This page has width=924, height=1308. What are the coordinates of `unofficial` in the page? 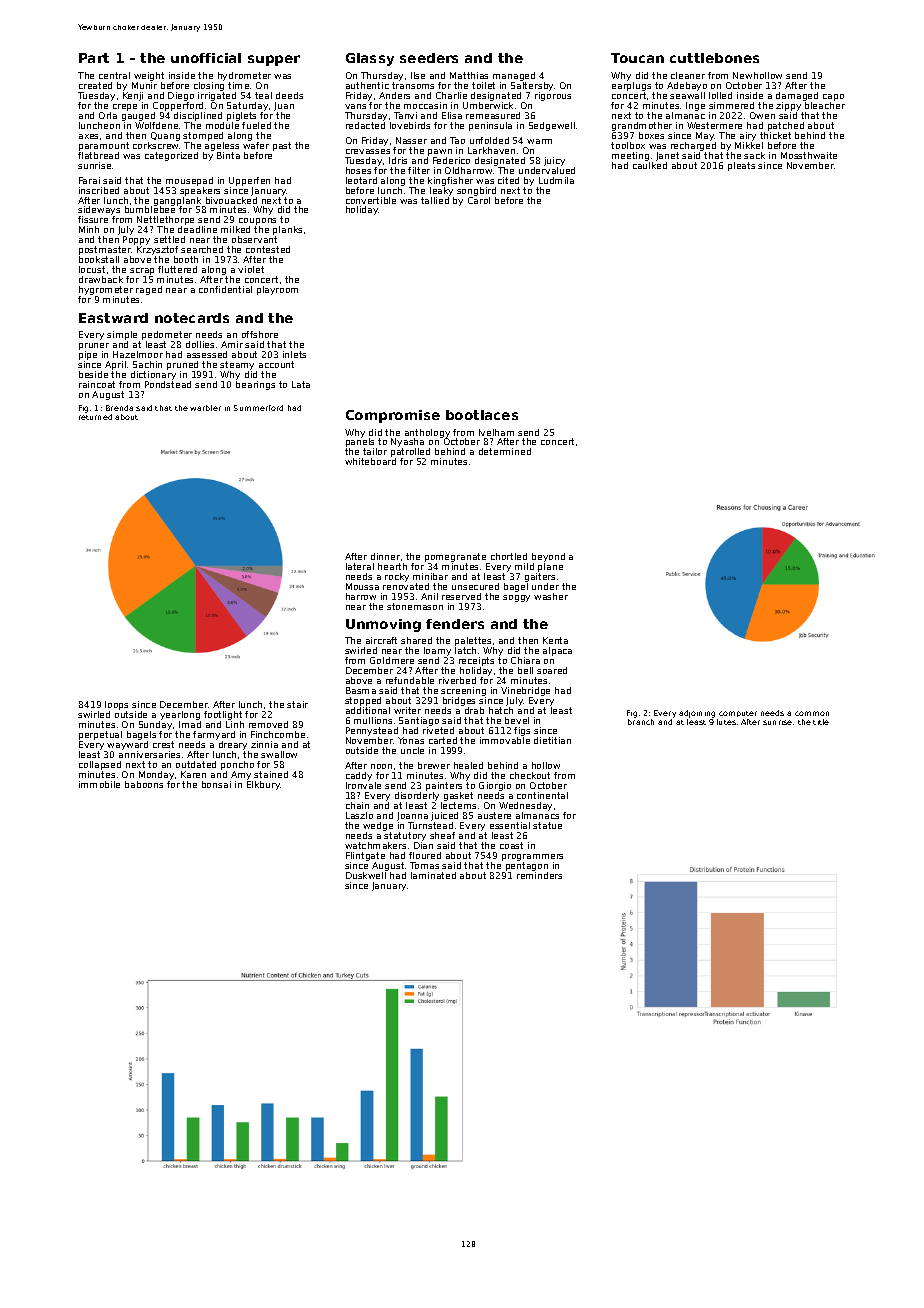 It's located at (206, 58).
